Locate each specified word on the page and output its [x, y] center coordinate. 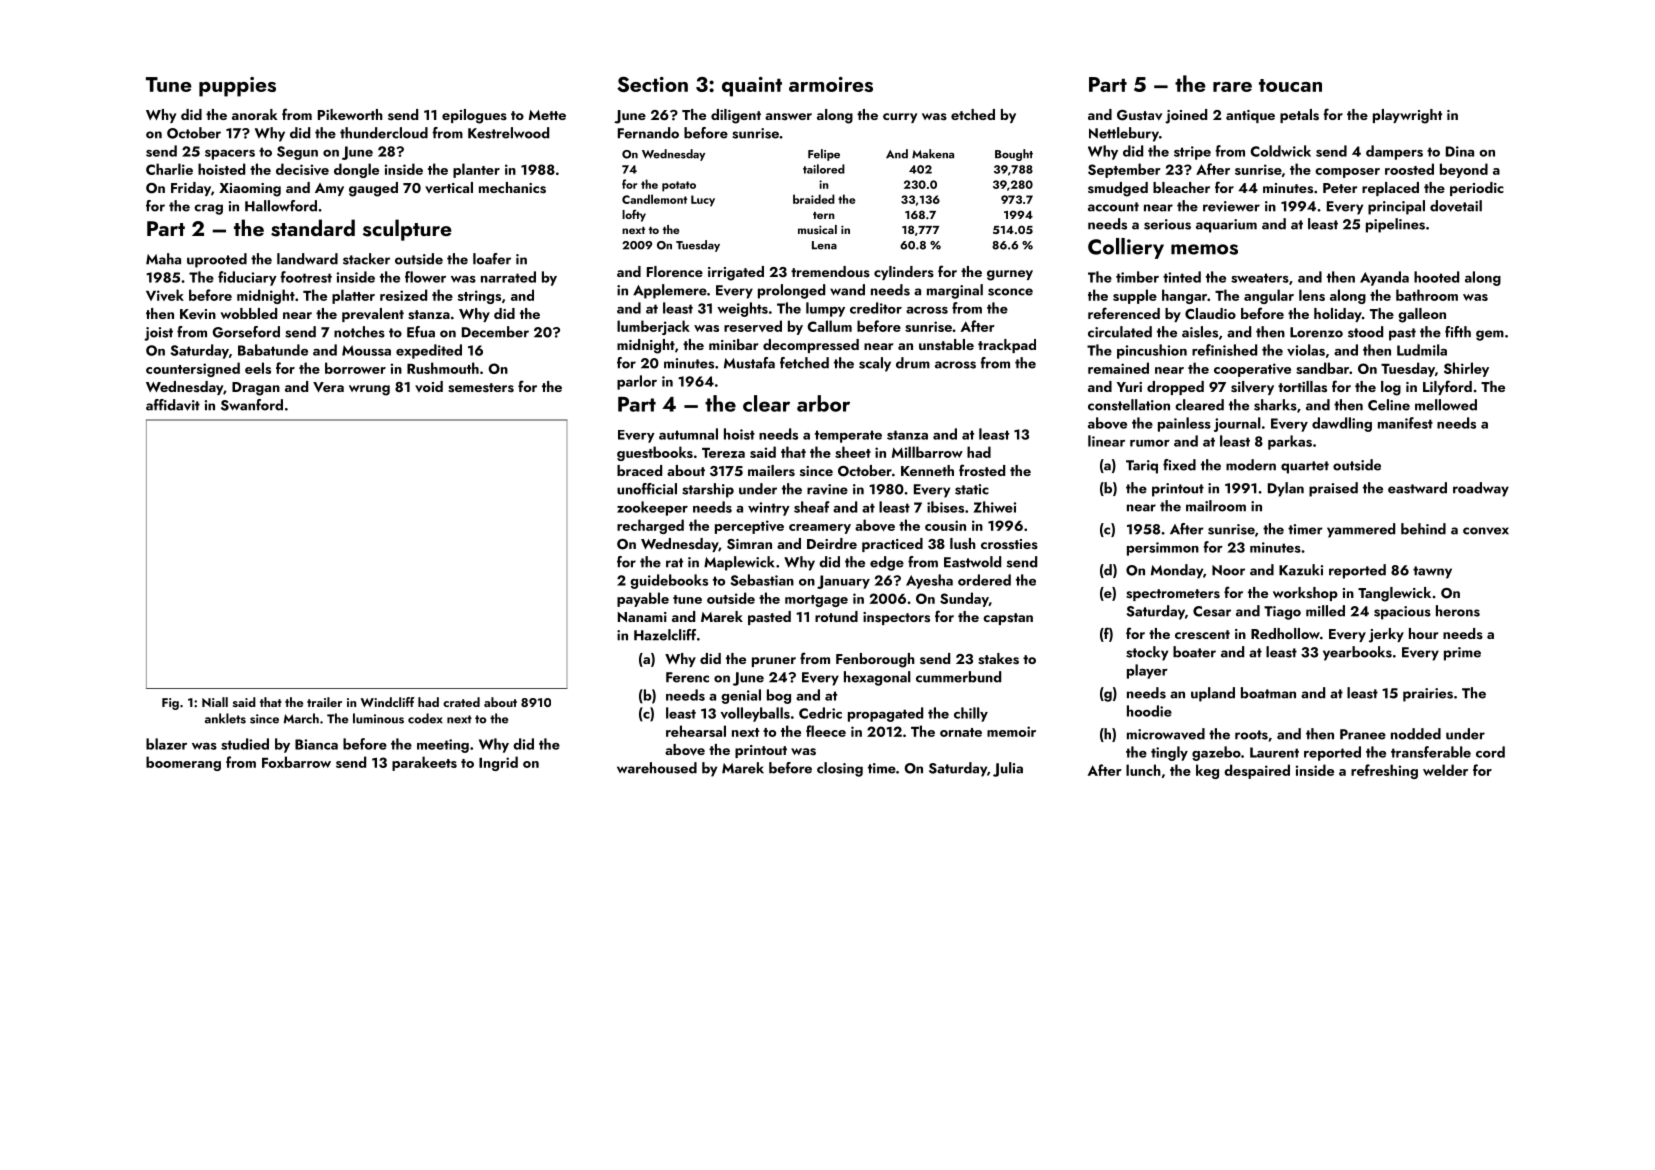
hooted [1436, 277]
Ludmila [1422, 350]
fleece [826, 731]
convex [1486, 531]
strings [479, 297]
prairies [1428, 695]
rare [1232, 87]
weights [742, 309]
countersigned [193, 369]
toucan [1290, 85]
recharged [650, 526]
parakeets [424, 763]
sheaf [812, 507]
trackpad [1007, 346]
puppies [237, 87]
